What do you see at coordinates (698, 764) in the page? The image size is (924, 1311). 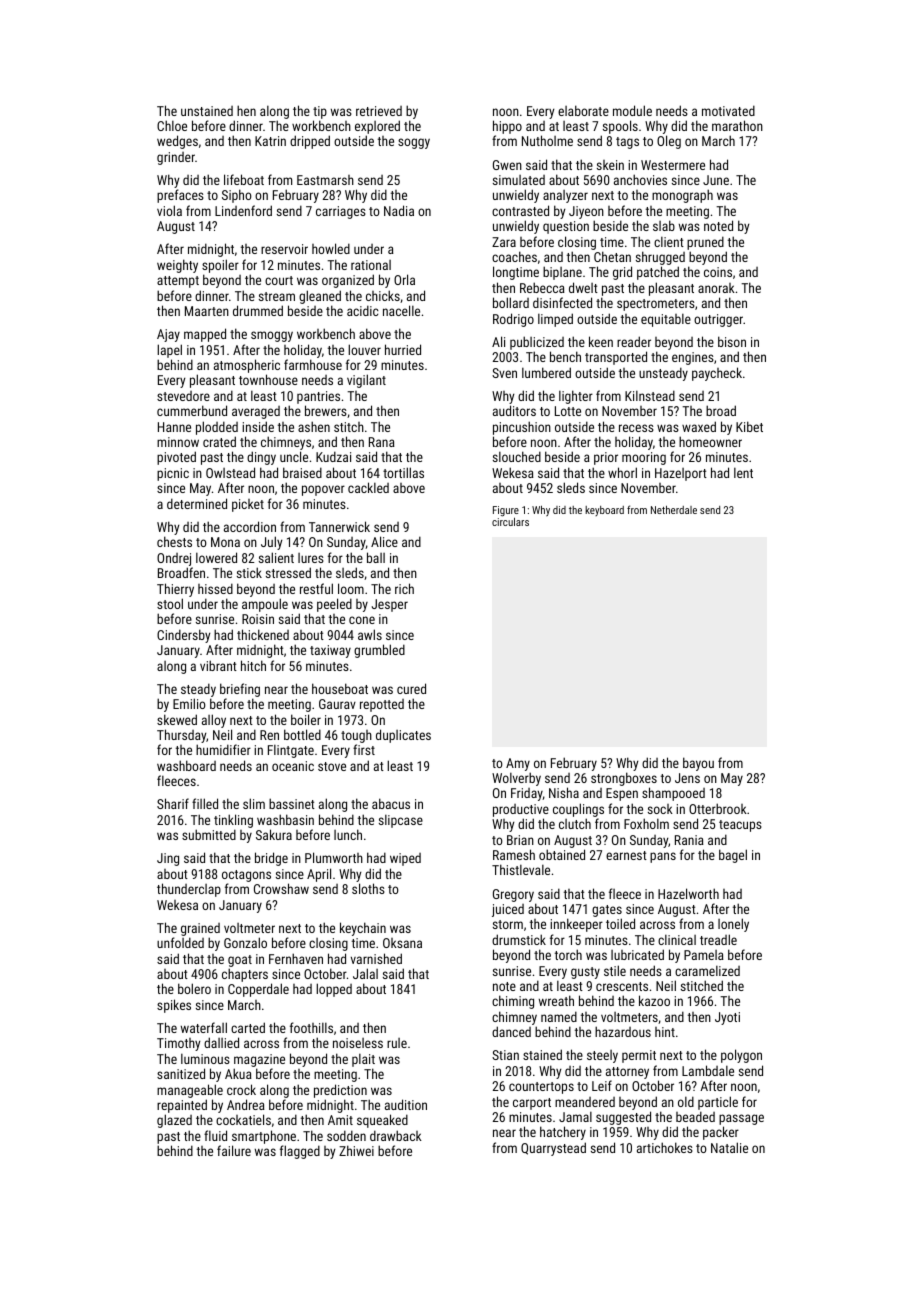 I see `bayou` at bounding box center [698, 764].
